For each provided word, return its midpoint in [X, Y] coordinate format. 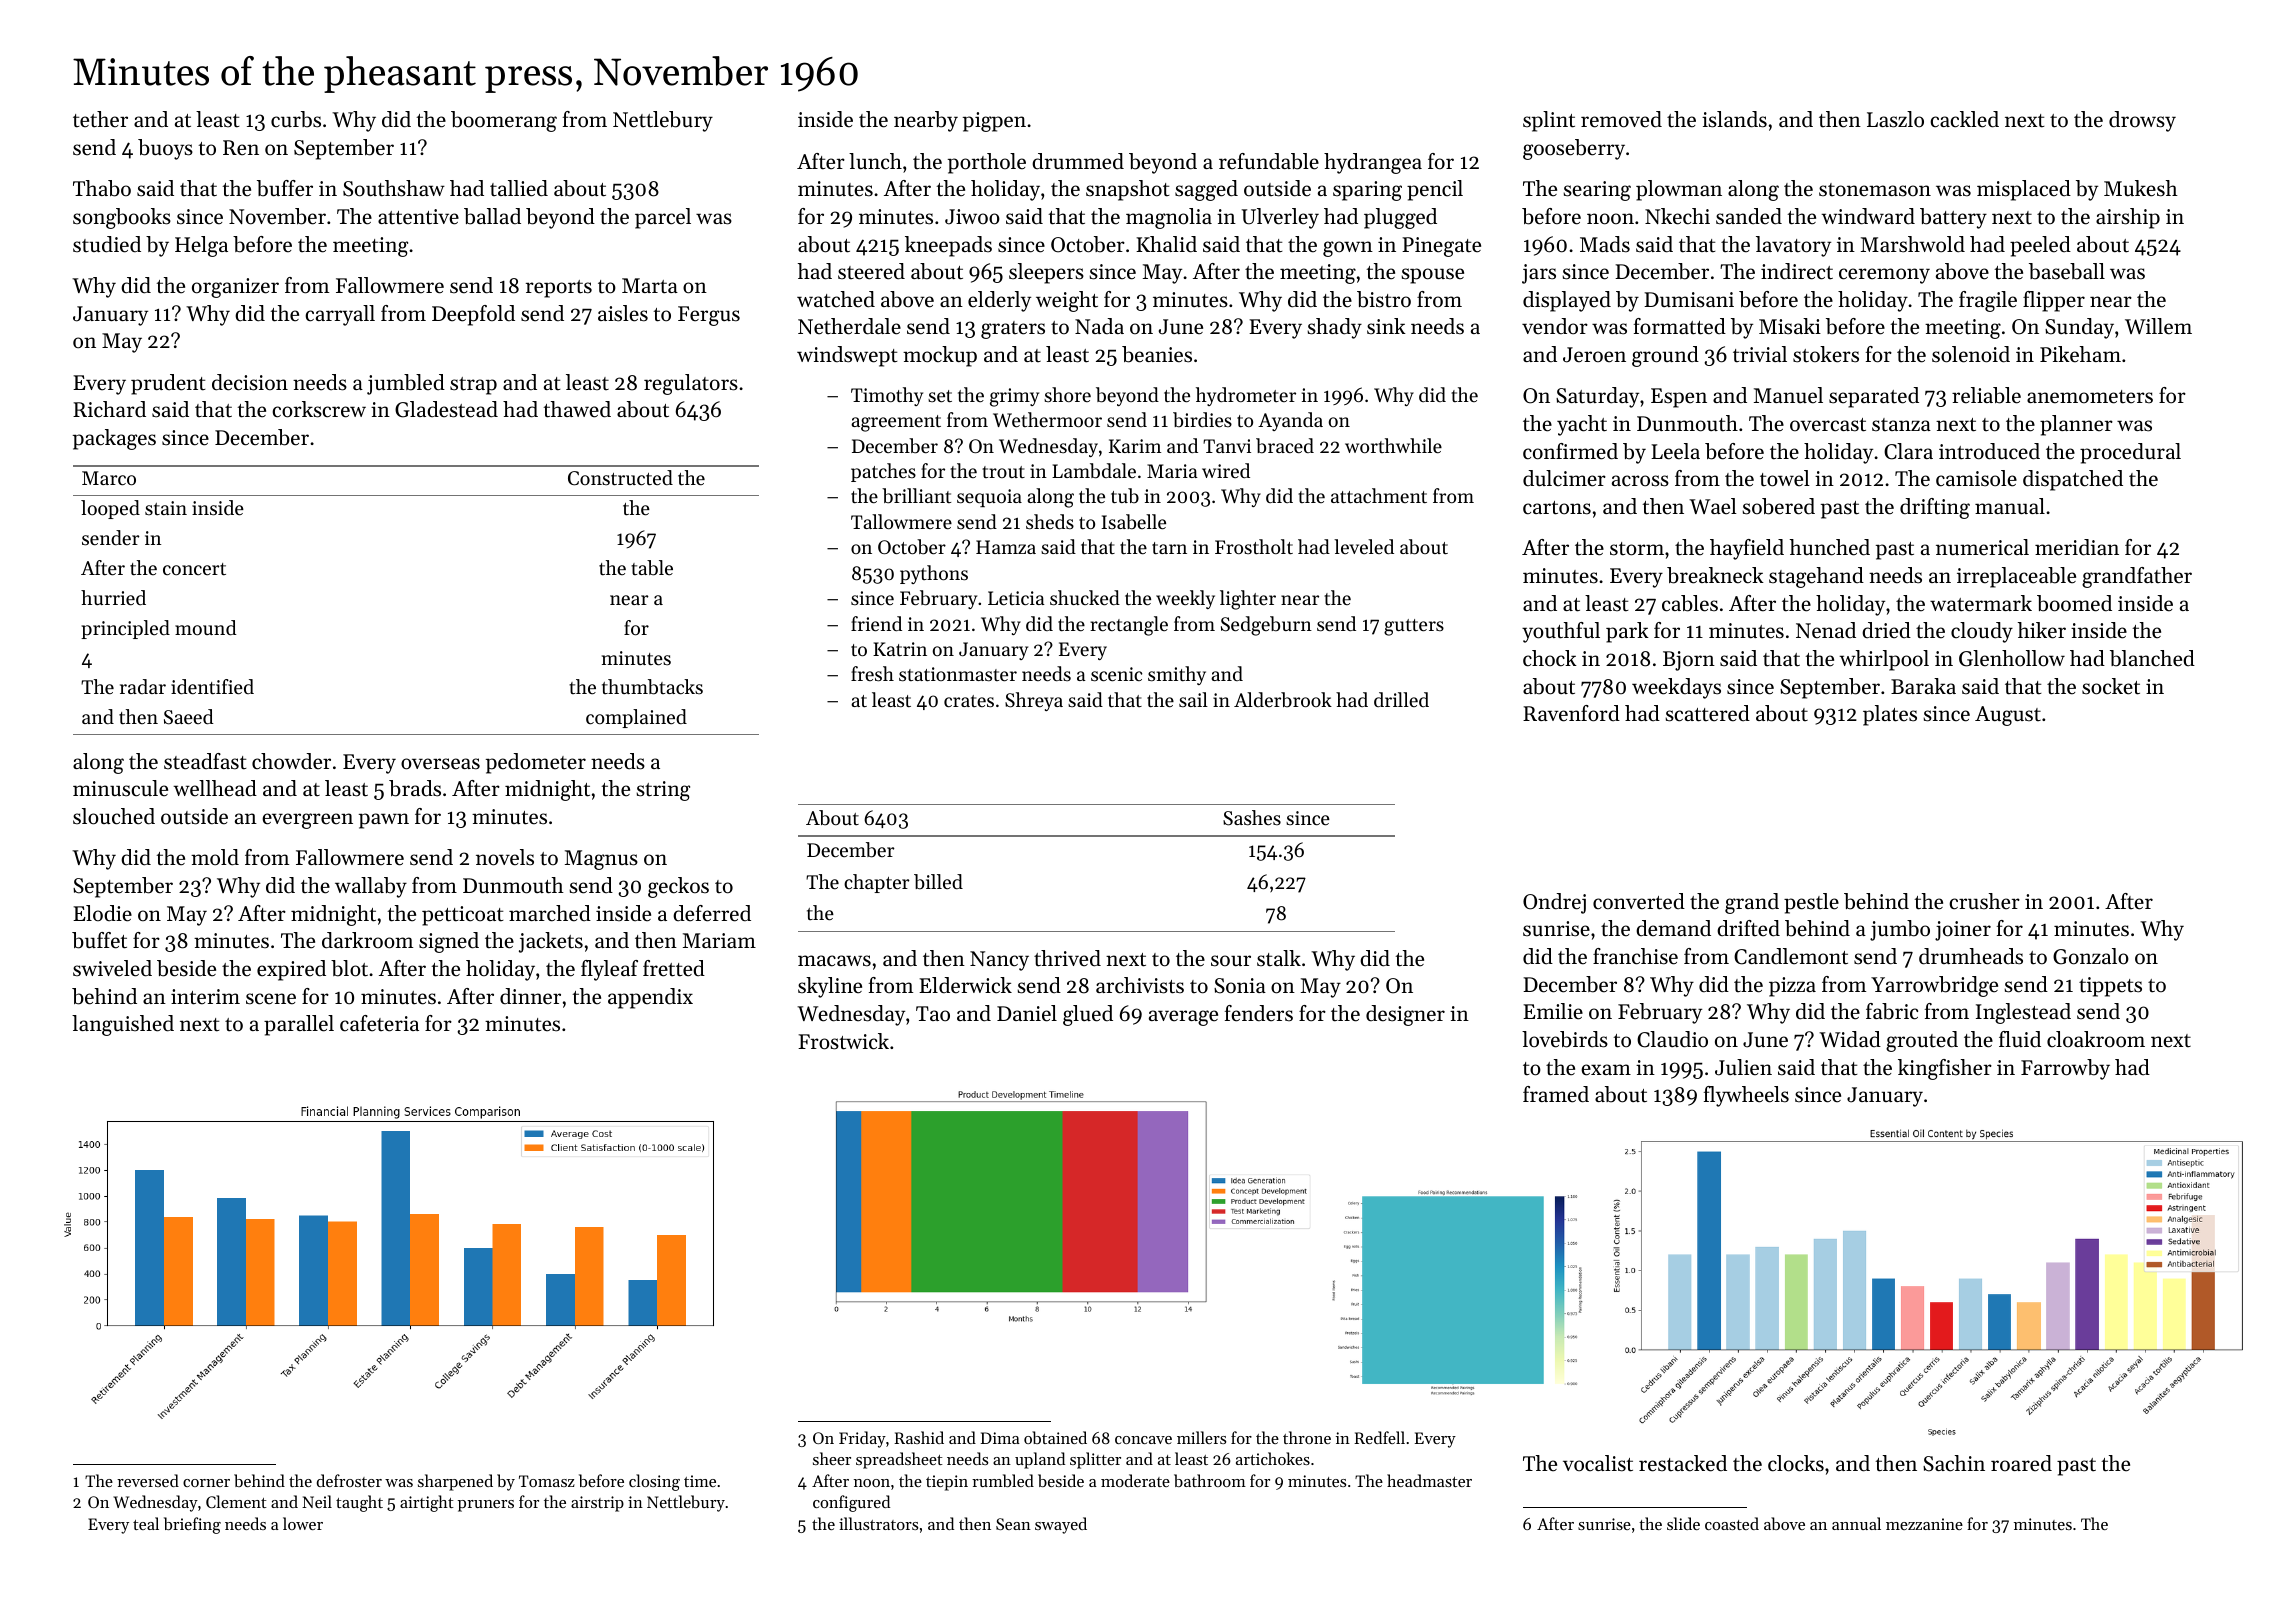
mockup [940, 356]
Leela [1675, 451]
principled [125, 629]
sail [1193, 699]
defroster [349, 1480]
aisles [623, 313]
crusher [1984, 901]
